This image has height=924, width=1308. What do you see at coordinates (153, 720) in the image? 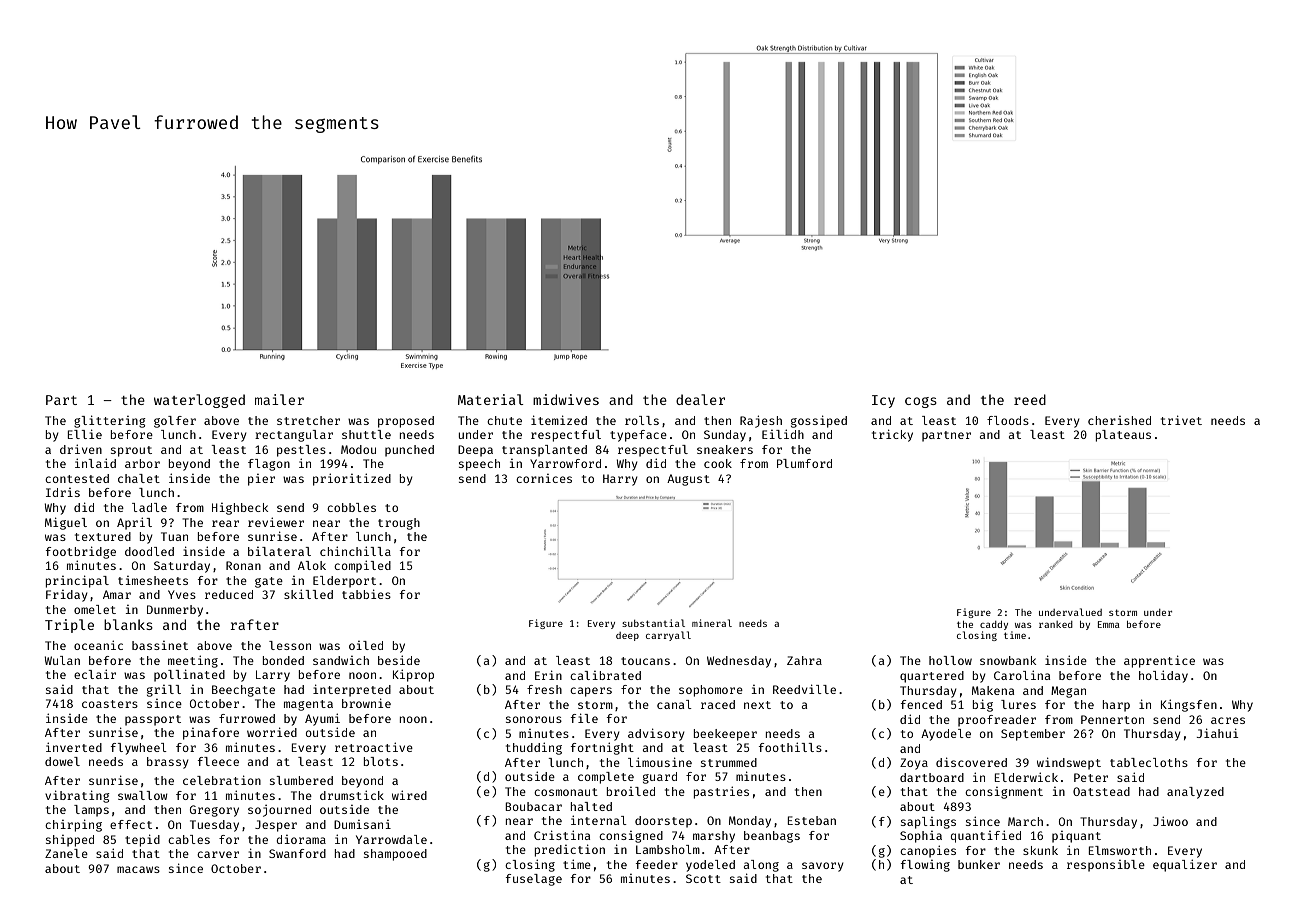
I see `passport` at bounding box center [153, 720].
